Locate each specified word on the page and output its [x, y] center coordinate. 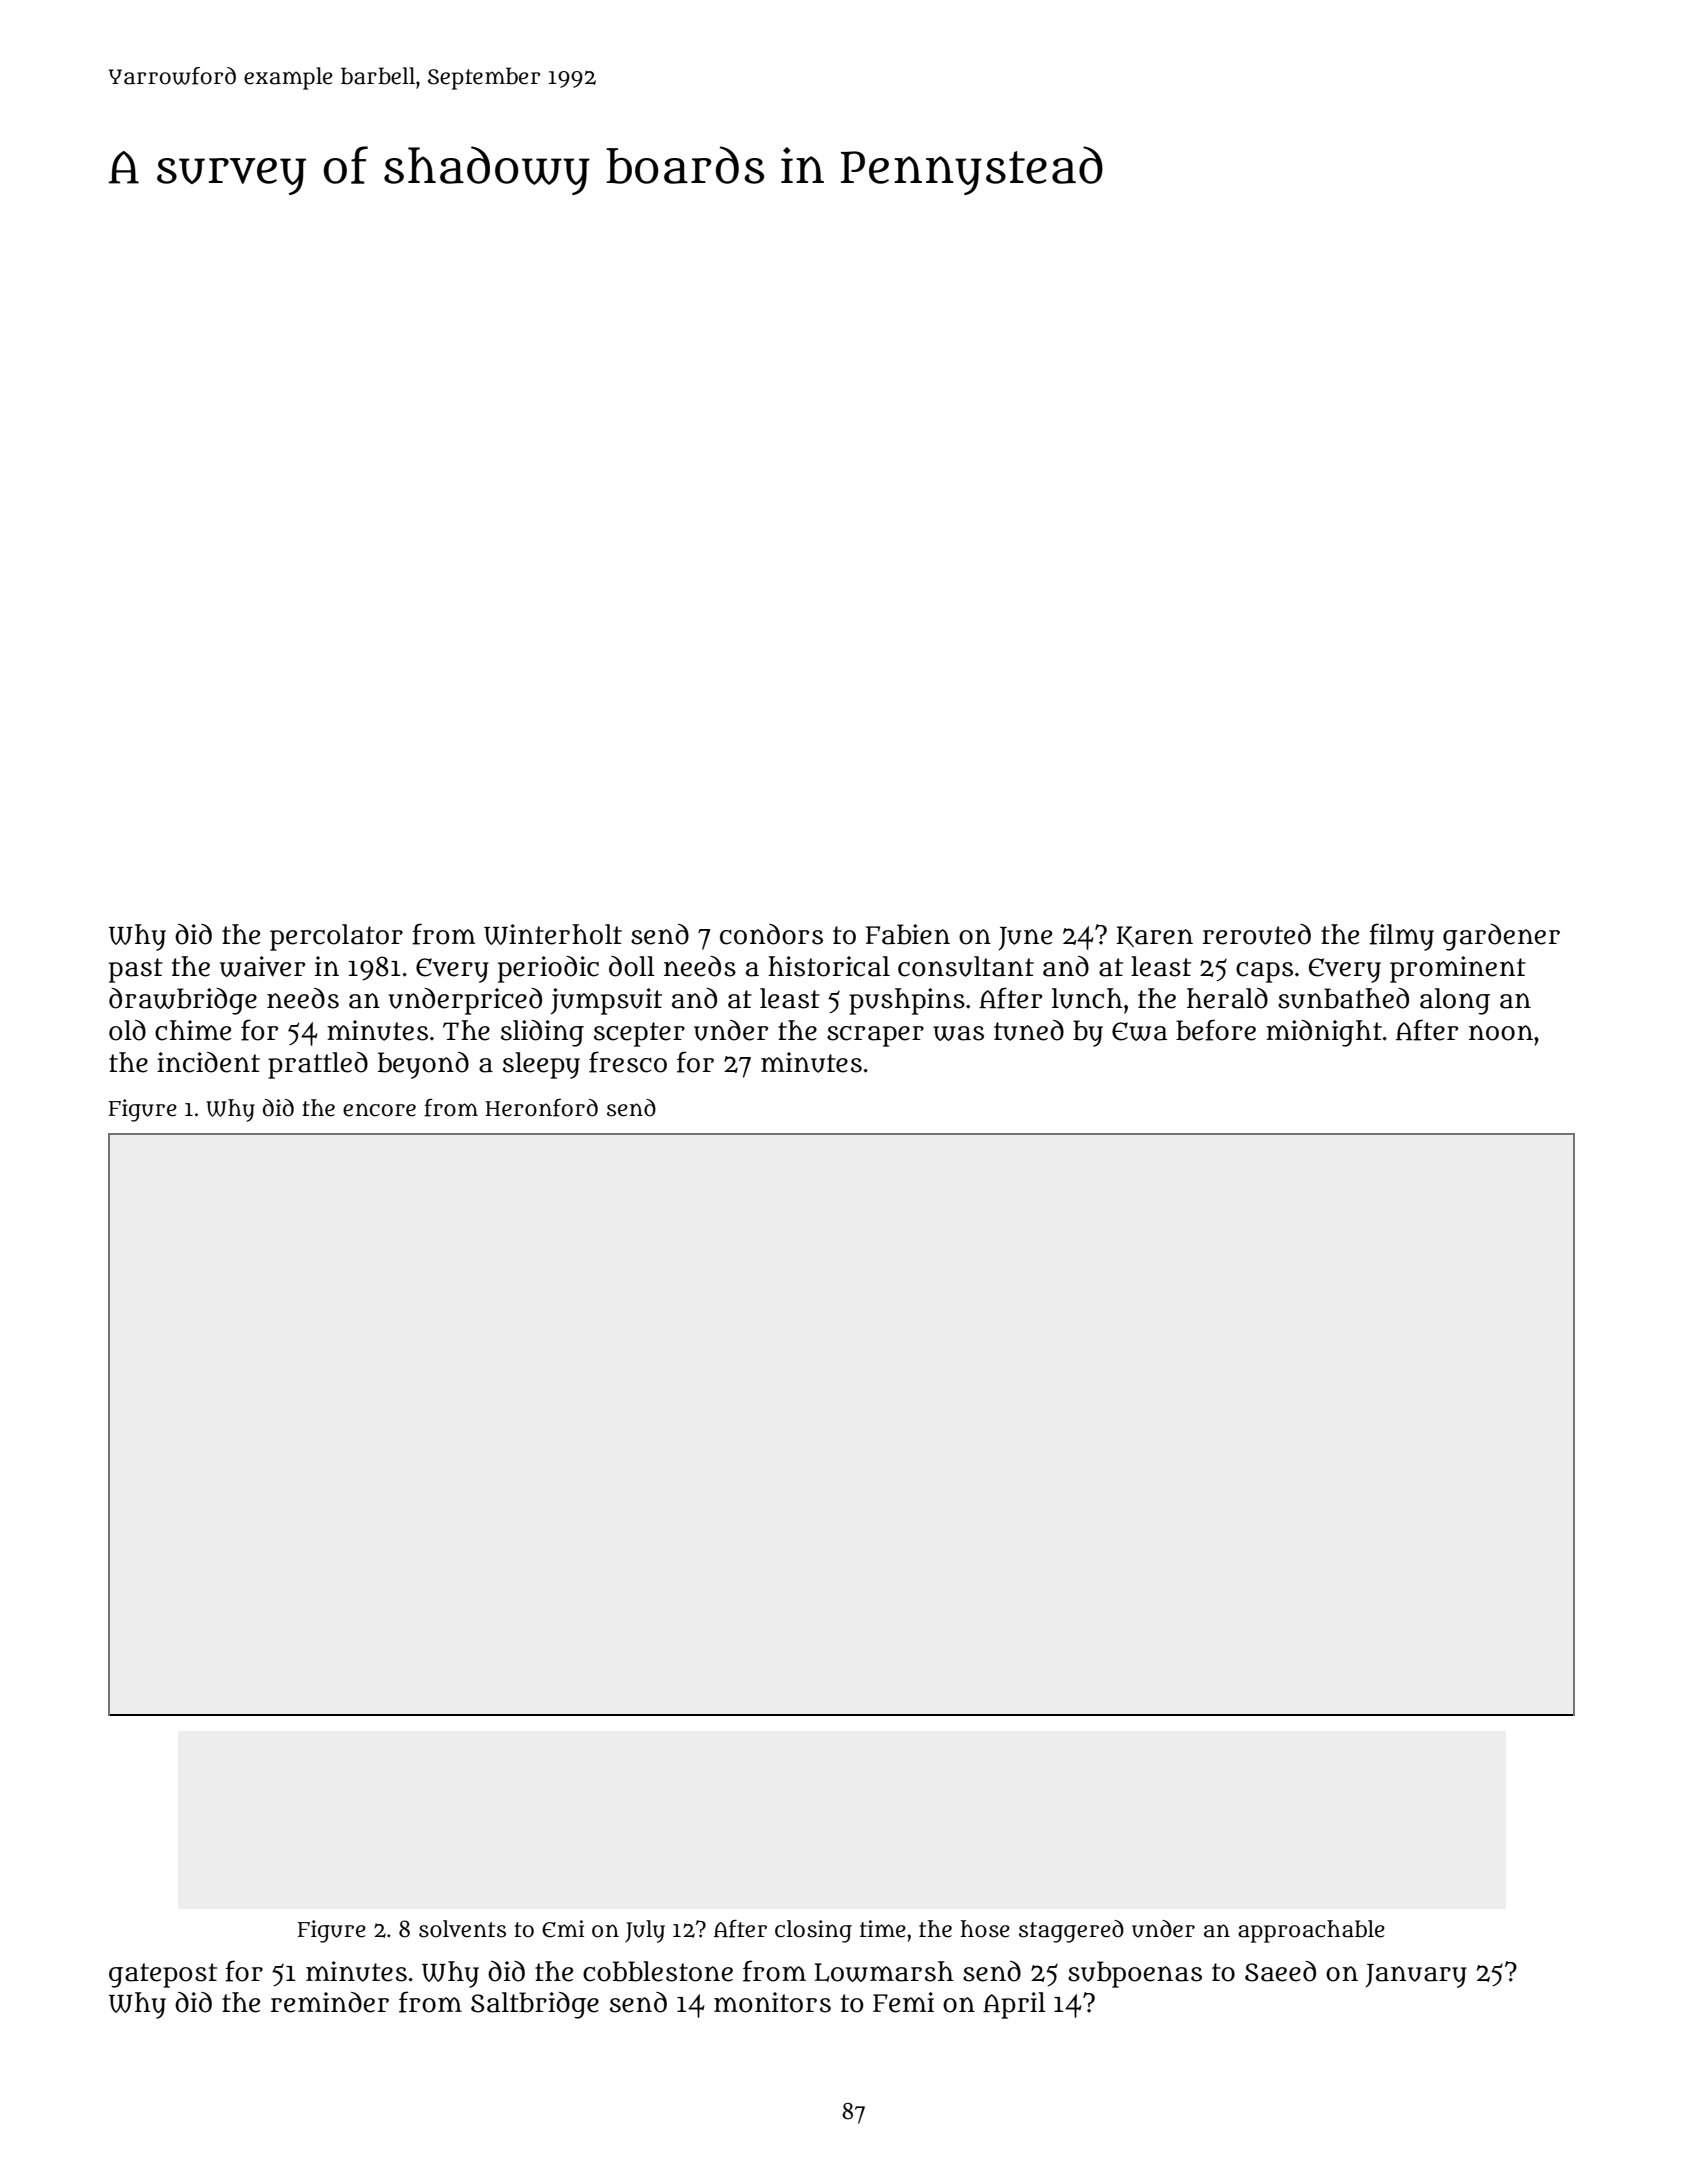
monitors [772, 2002]
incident [208, 1062]
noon [1501, 1033]
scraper [875, 1036]
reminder [330, 2002]
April [1014, 2005]
